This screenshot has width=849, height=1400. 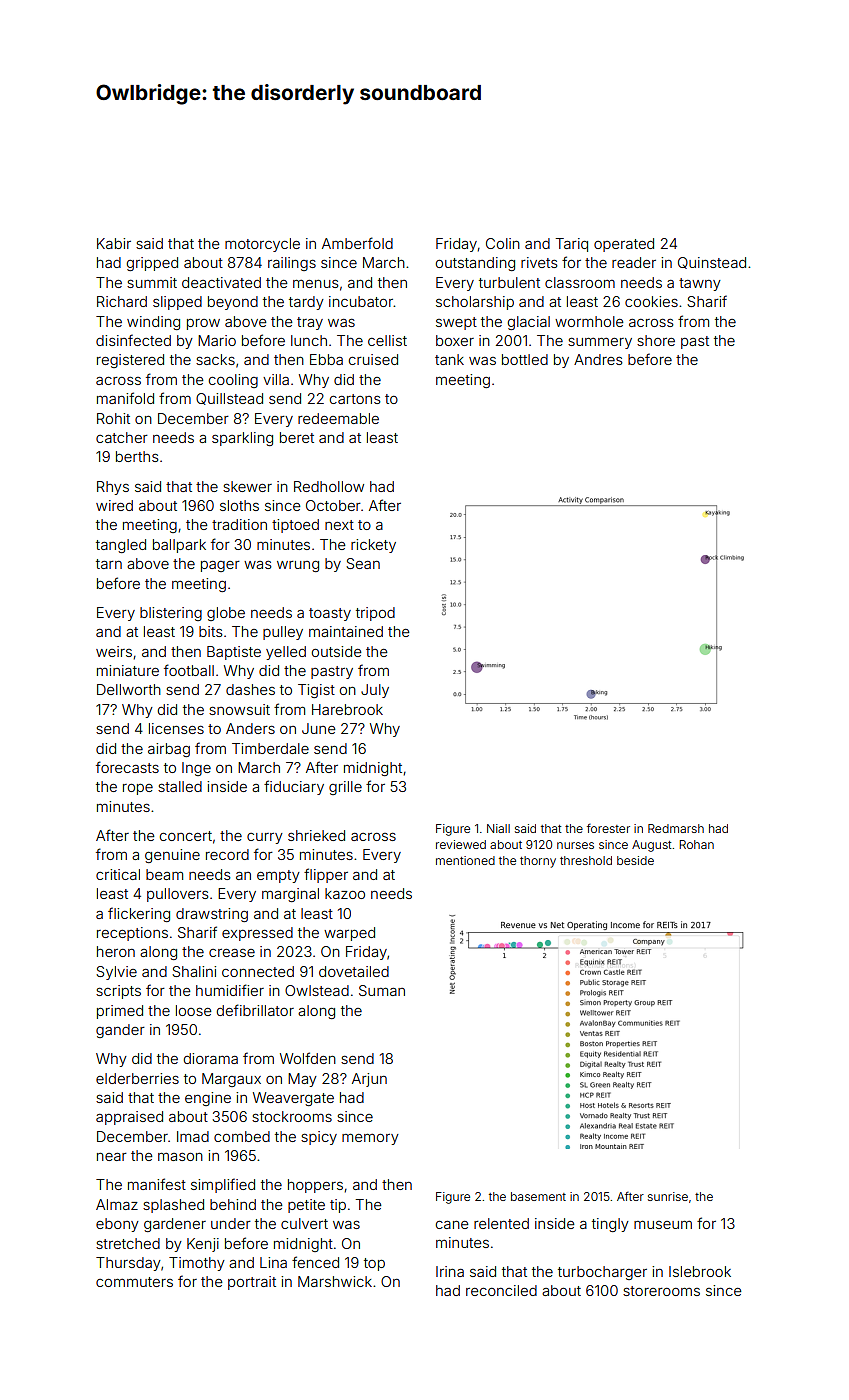 I want to click on portrait, so click(x=252, y=1283).
